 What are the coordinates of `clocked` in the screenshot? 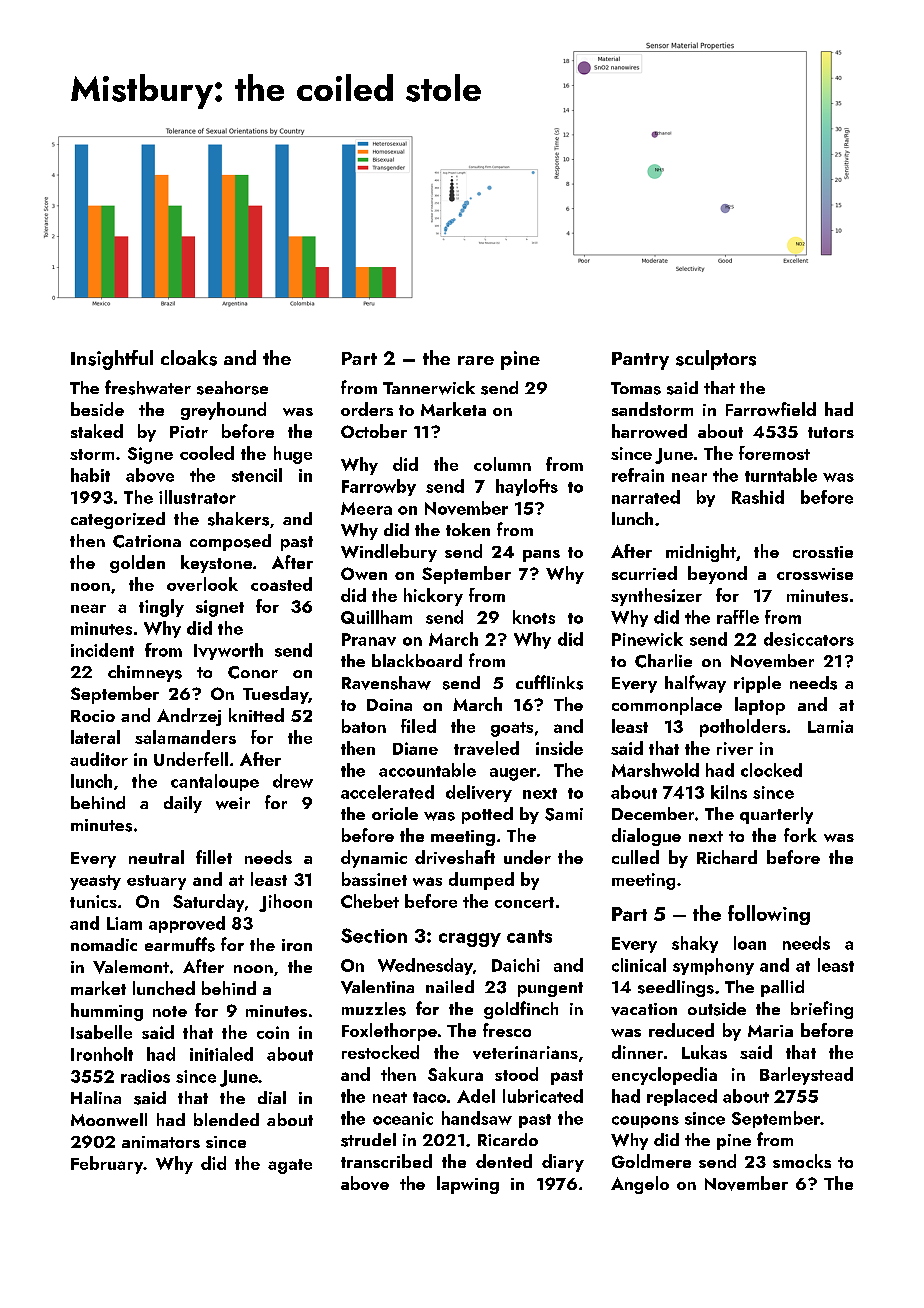 It's located at (771, 770).
